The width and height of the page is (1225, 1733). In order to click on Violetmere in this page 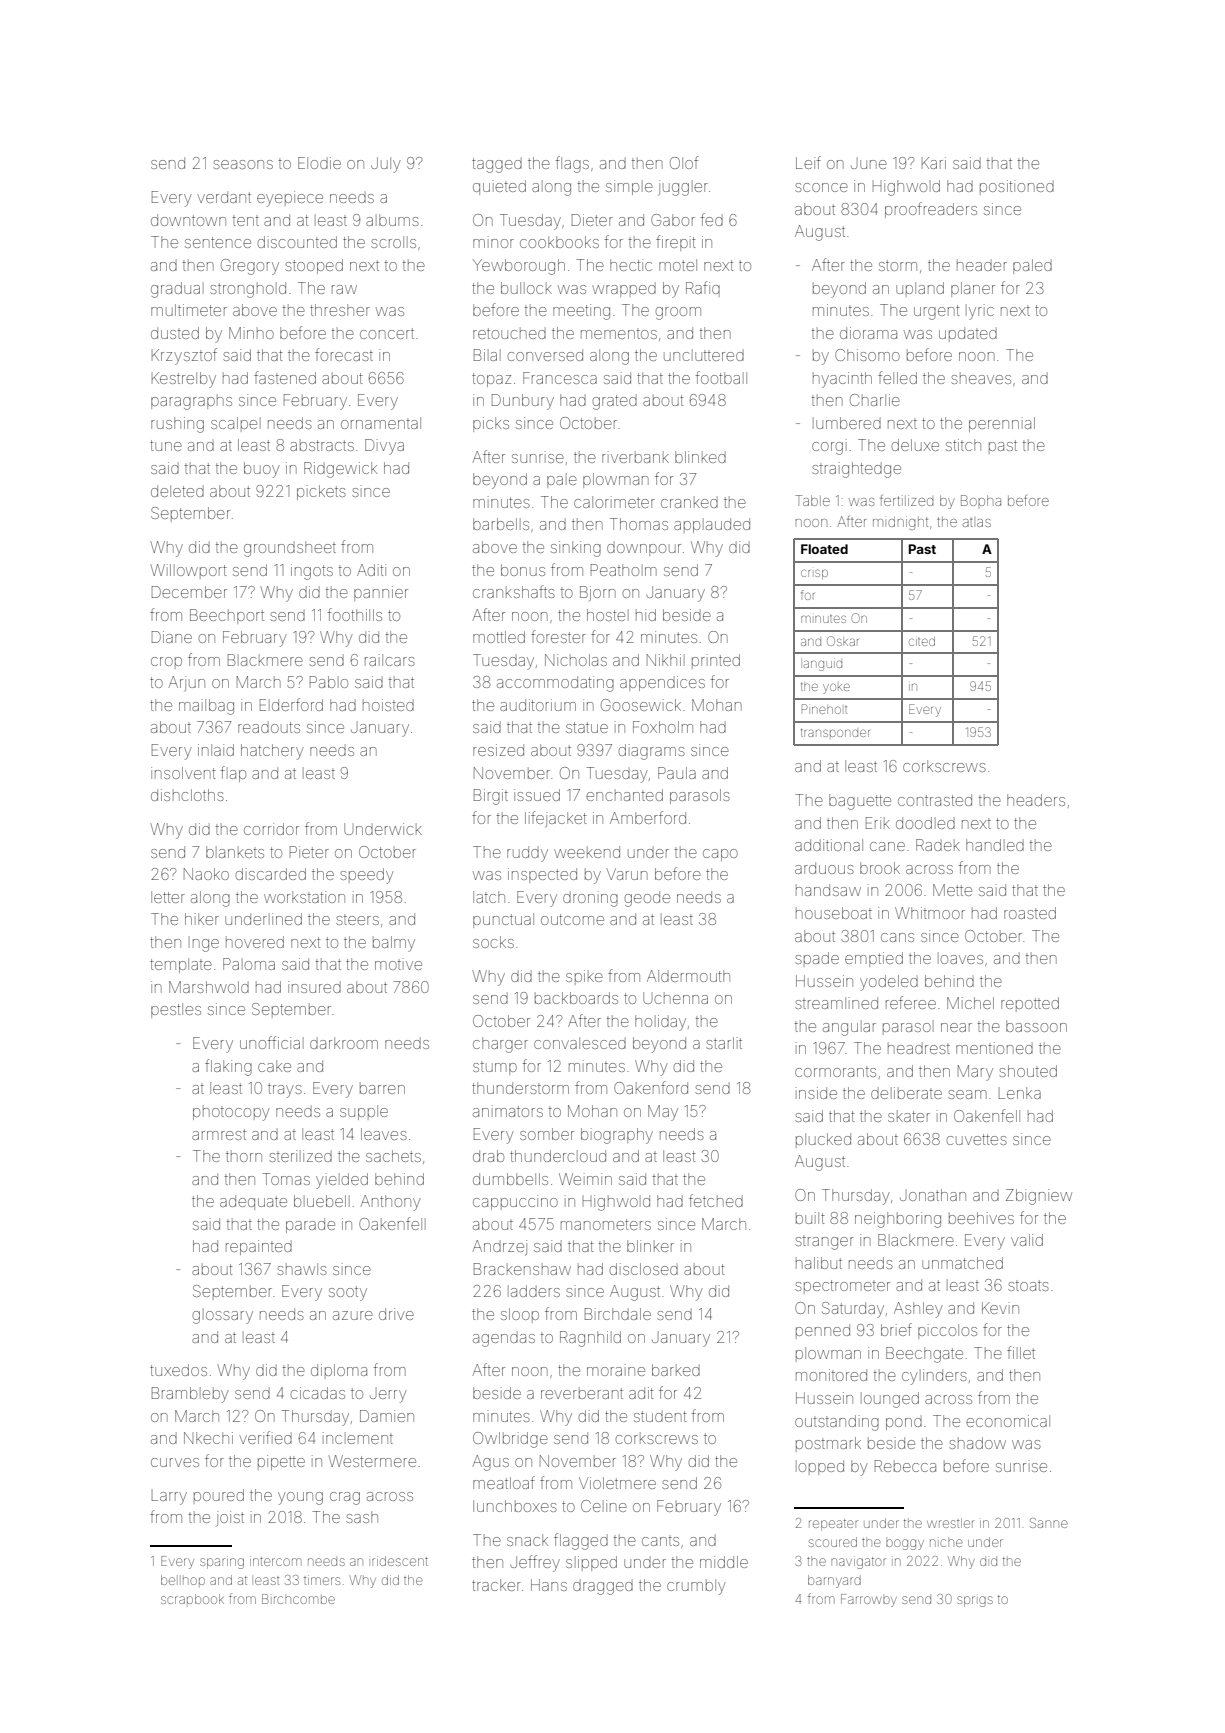, I will do `click(617, 1483)`.
